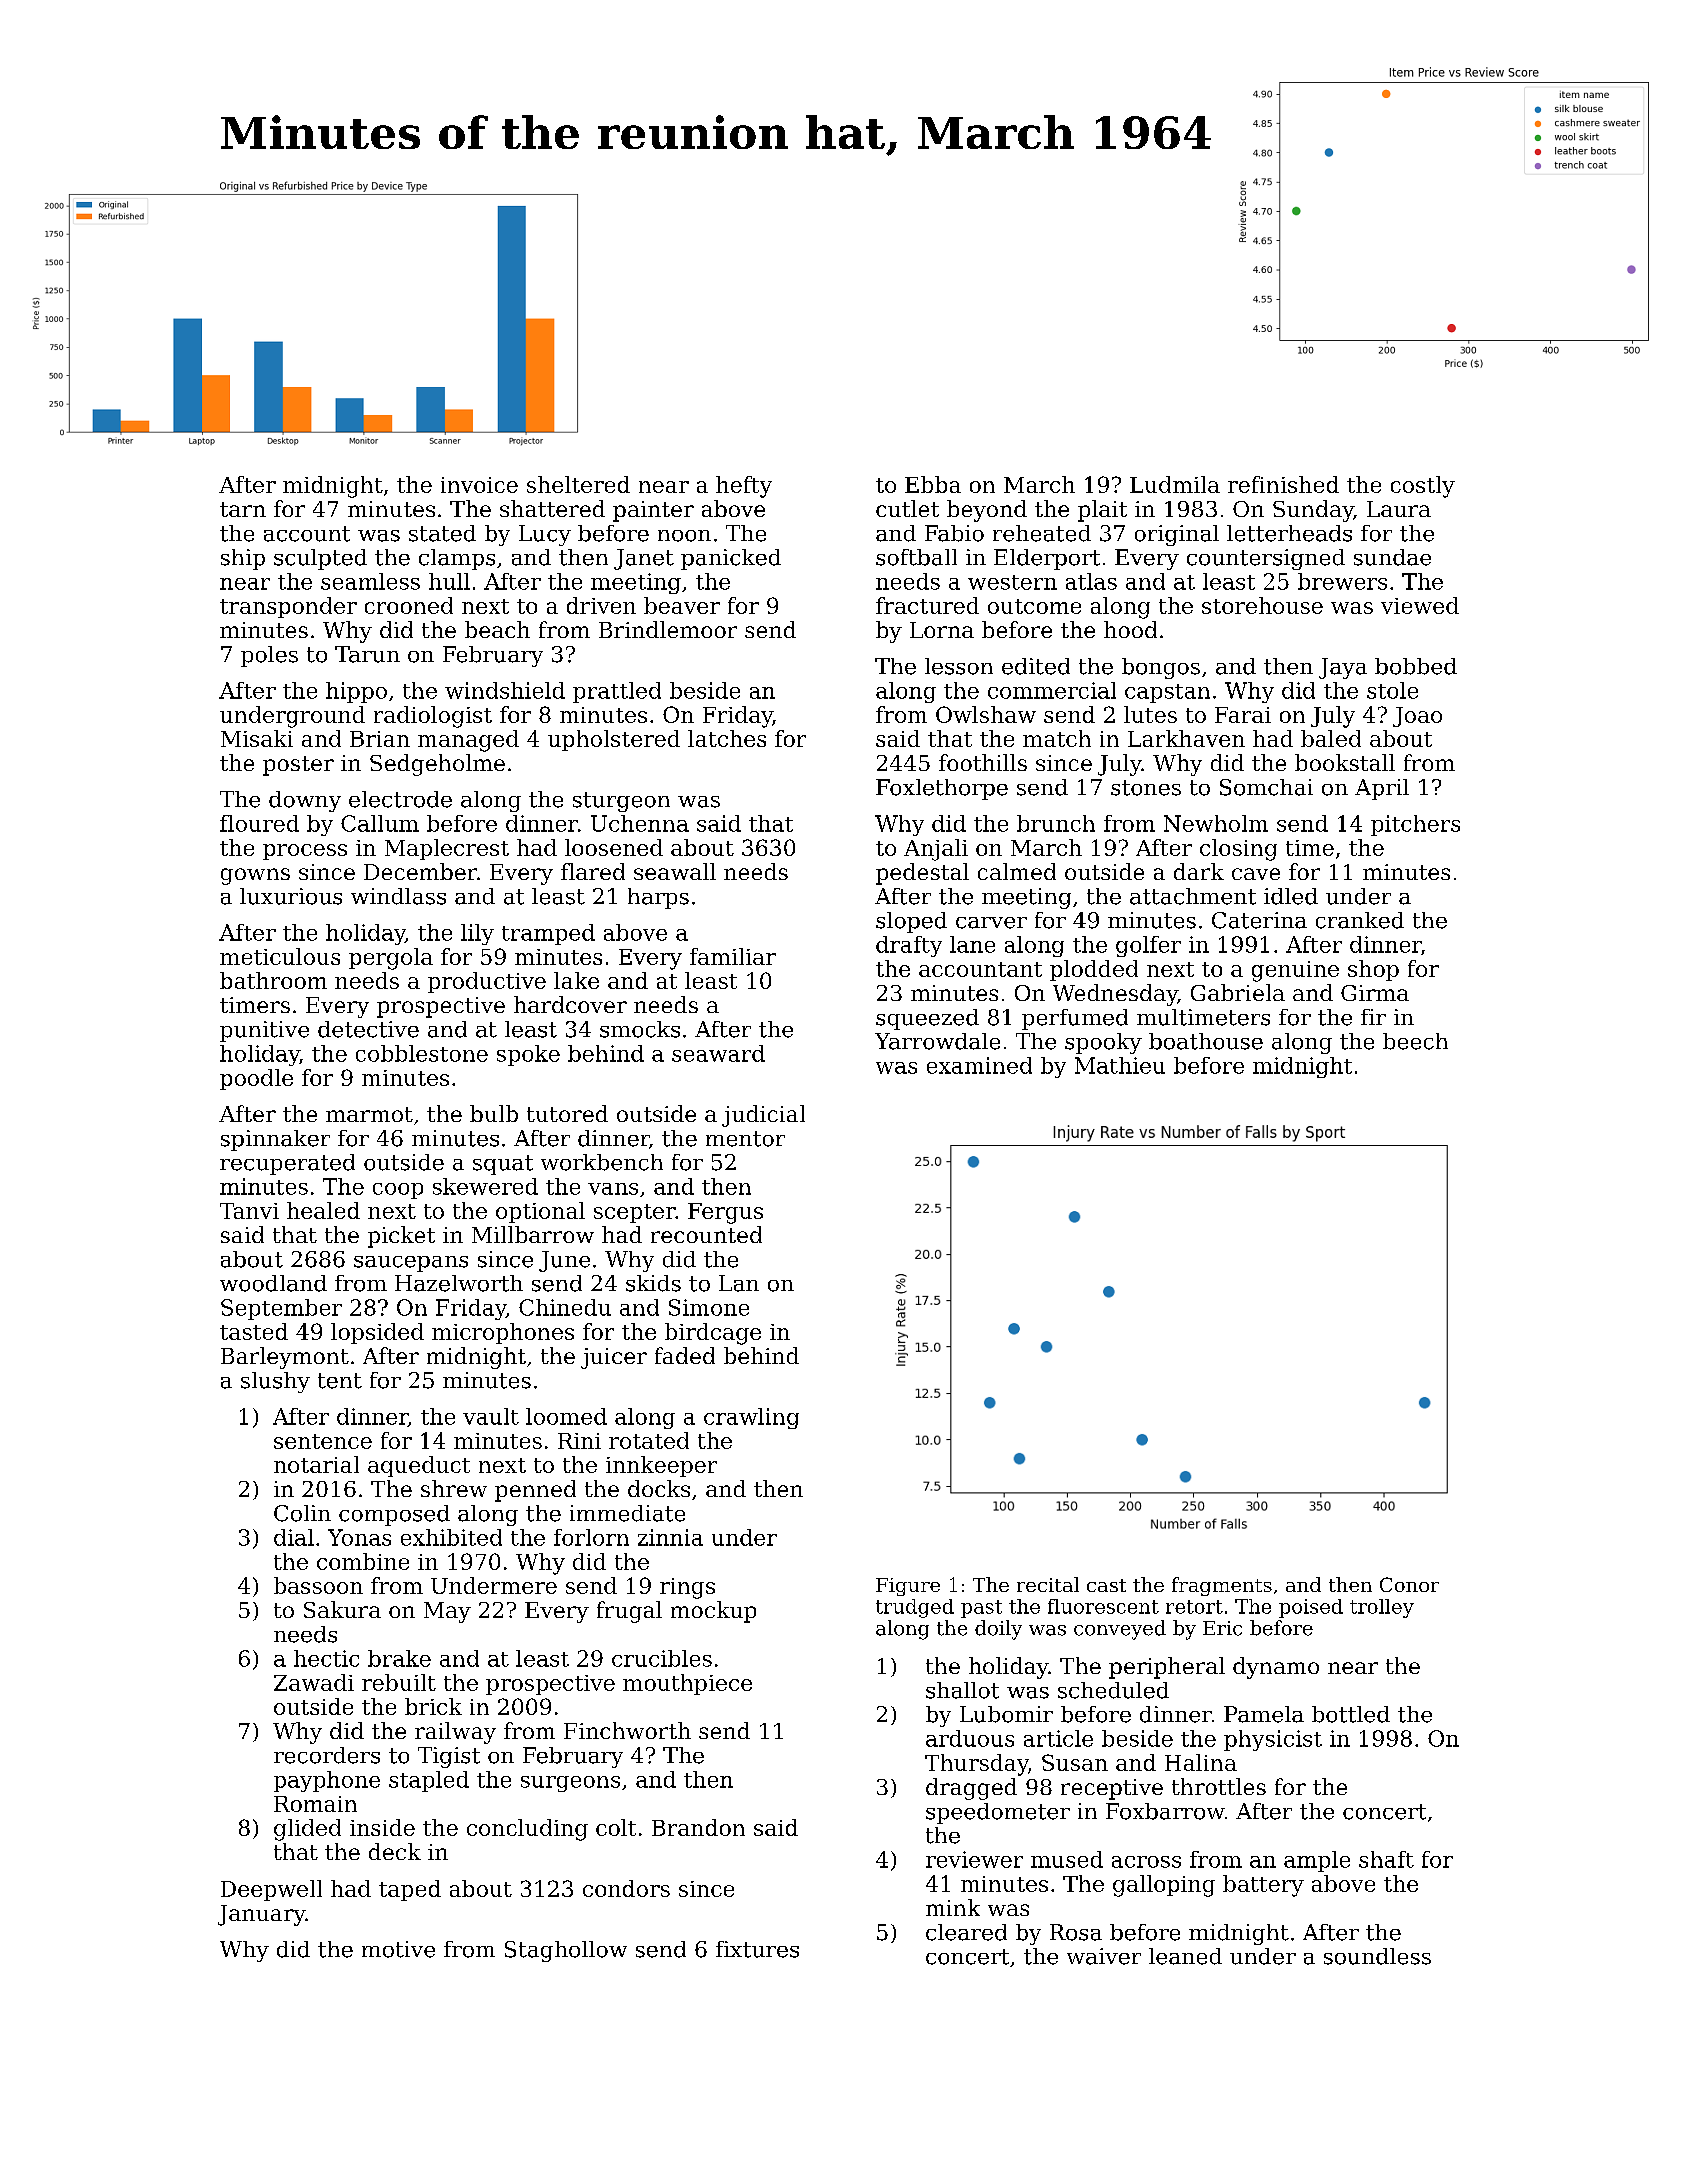 The width and height of the document is (1683, 2178). I want to click on poised, so click(1311, 1608).
